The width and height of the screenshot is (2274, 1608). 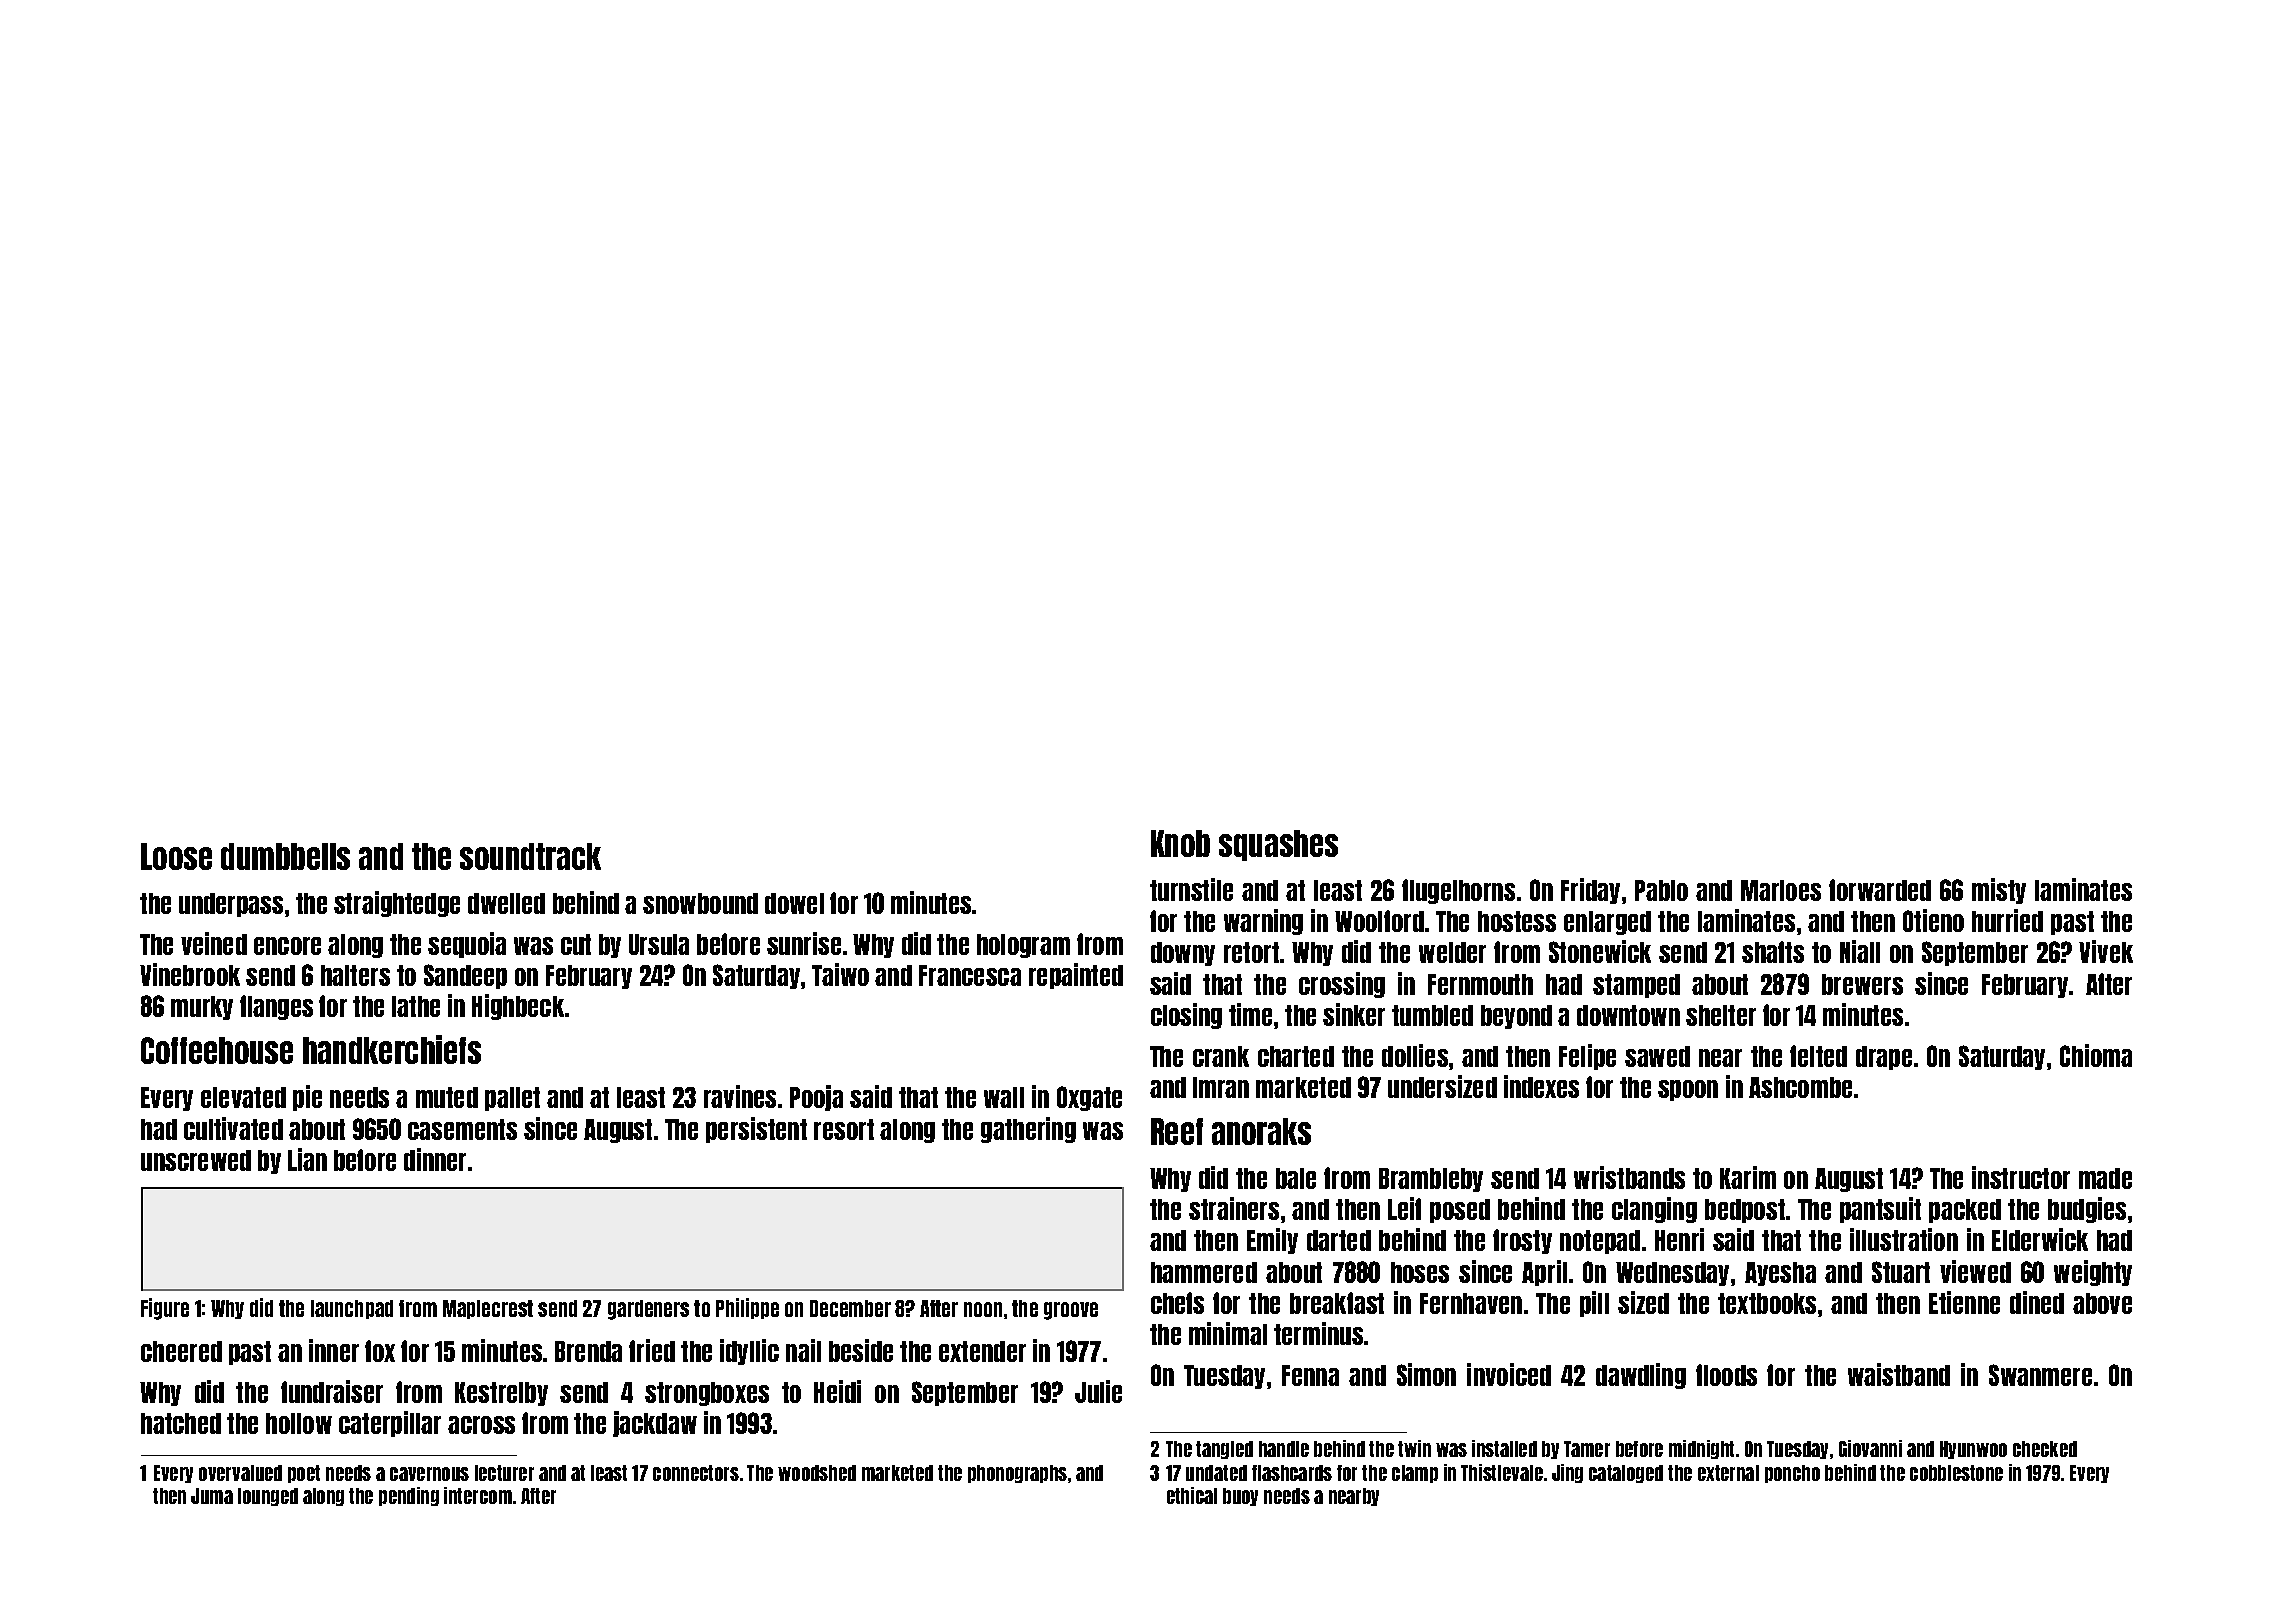 I want to click on Lian, so click(x=307, y=1159).
